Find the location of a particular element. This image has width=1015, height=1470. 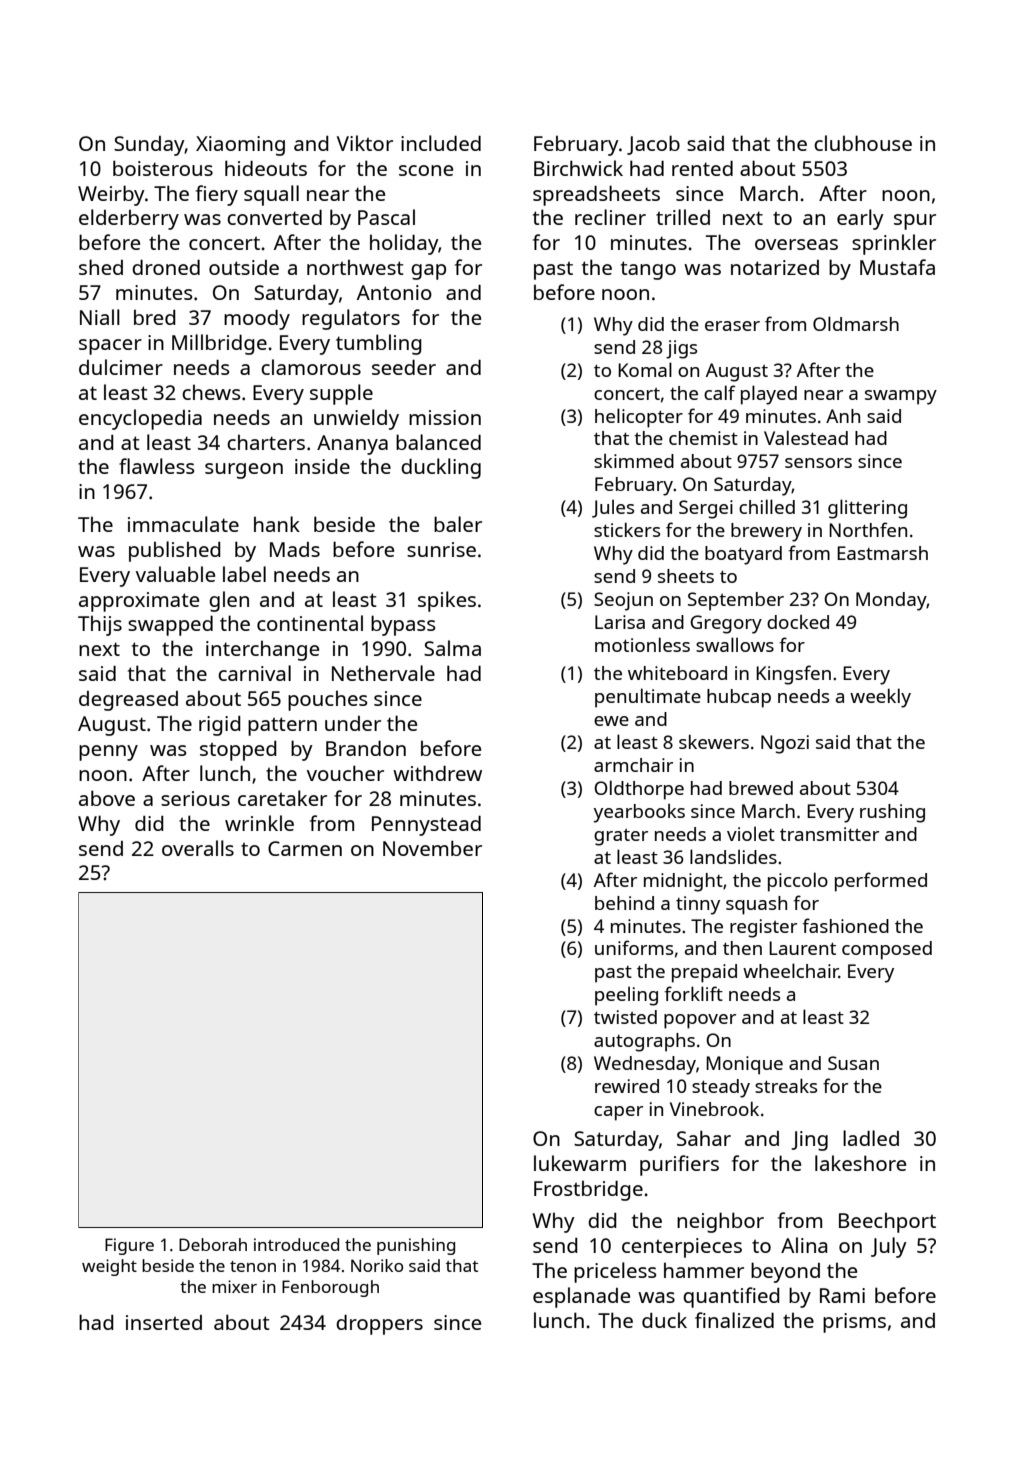

regulators is located at coordinates (351, 319).
